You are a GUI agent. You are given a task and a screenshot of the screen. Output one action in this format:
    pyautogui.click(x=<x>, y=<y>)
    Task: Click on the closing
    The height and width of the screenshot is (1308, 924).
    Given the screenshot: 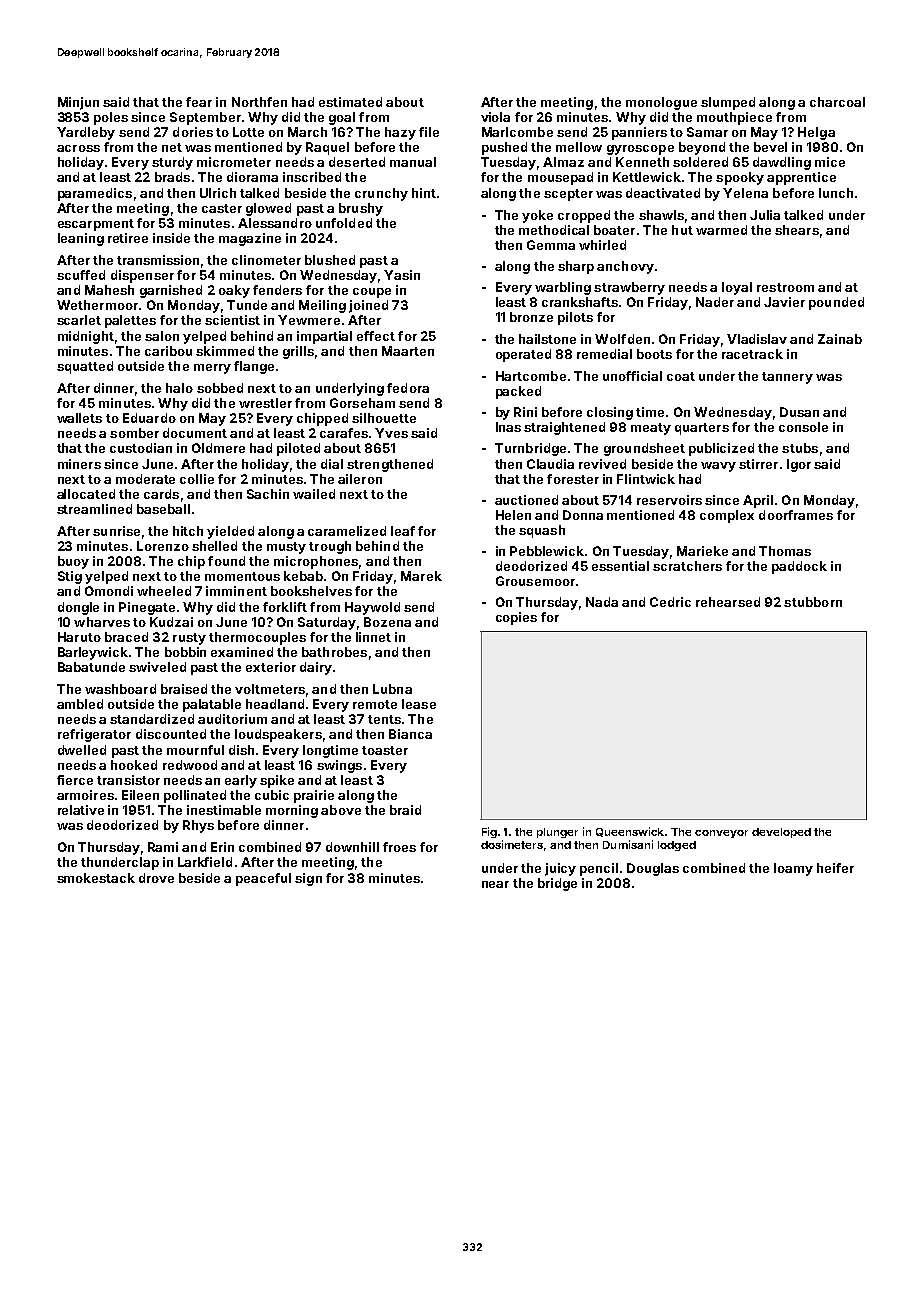 What is the action you would take?
    pyautogui.click(x=610, y=413)
